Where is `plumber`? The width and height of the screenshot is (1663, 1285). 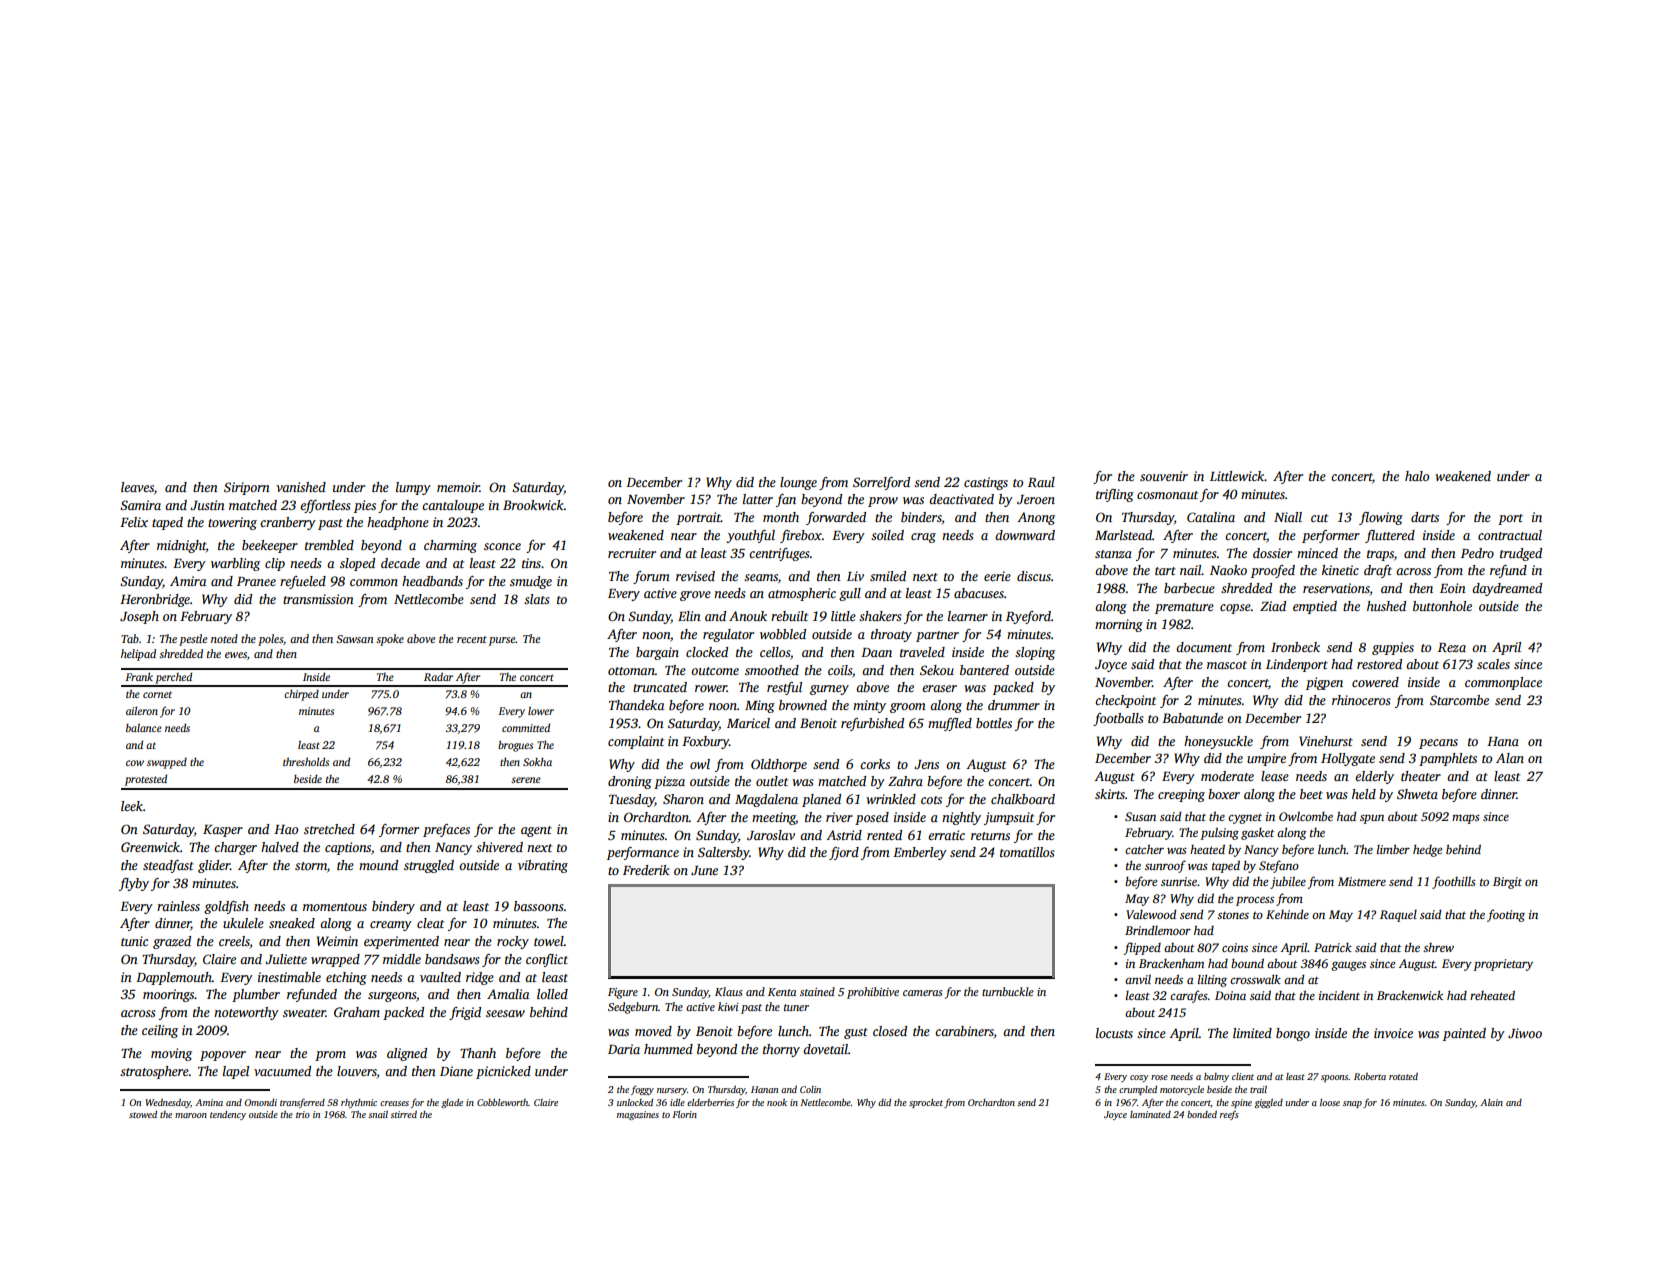
plumber is located at coordinates (256, 995).
